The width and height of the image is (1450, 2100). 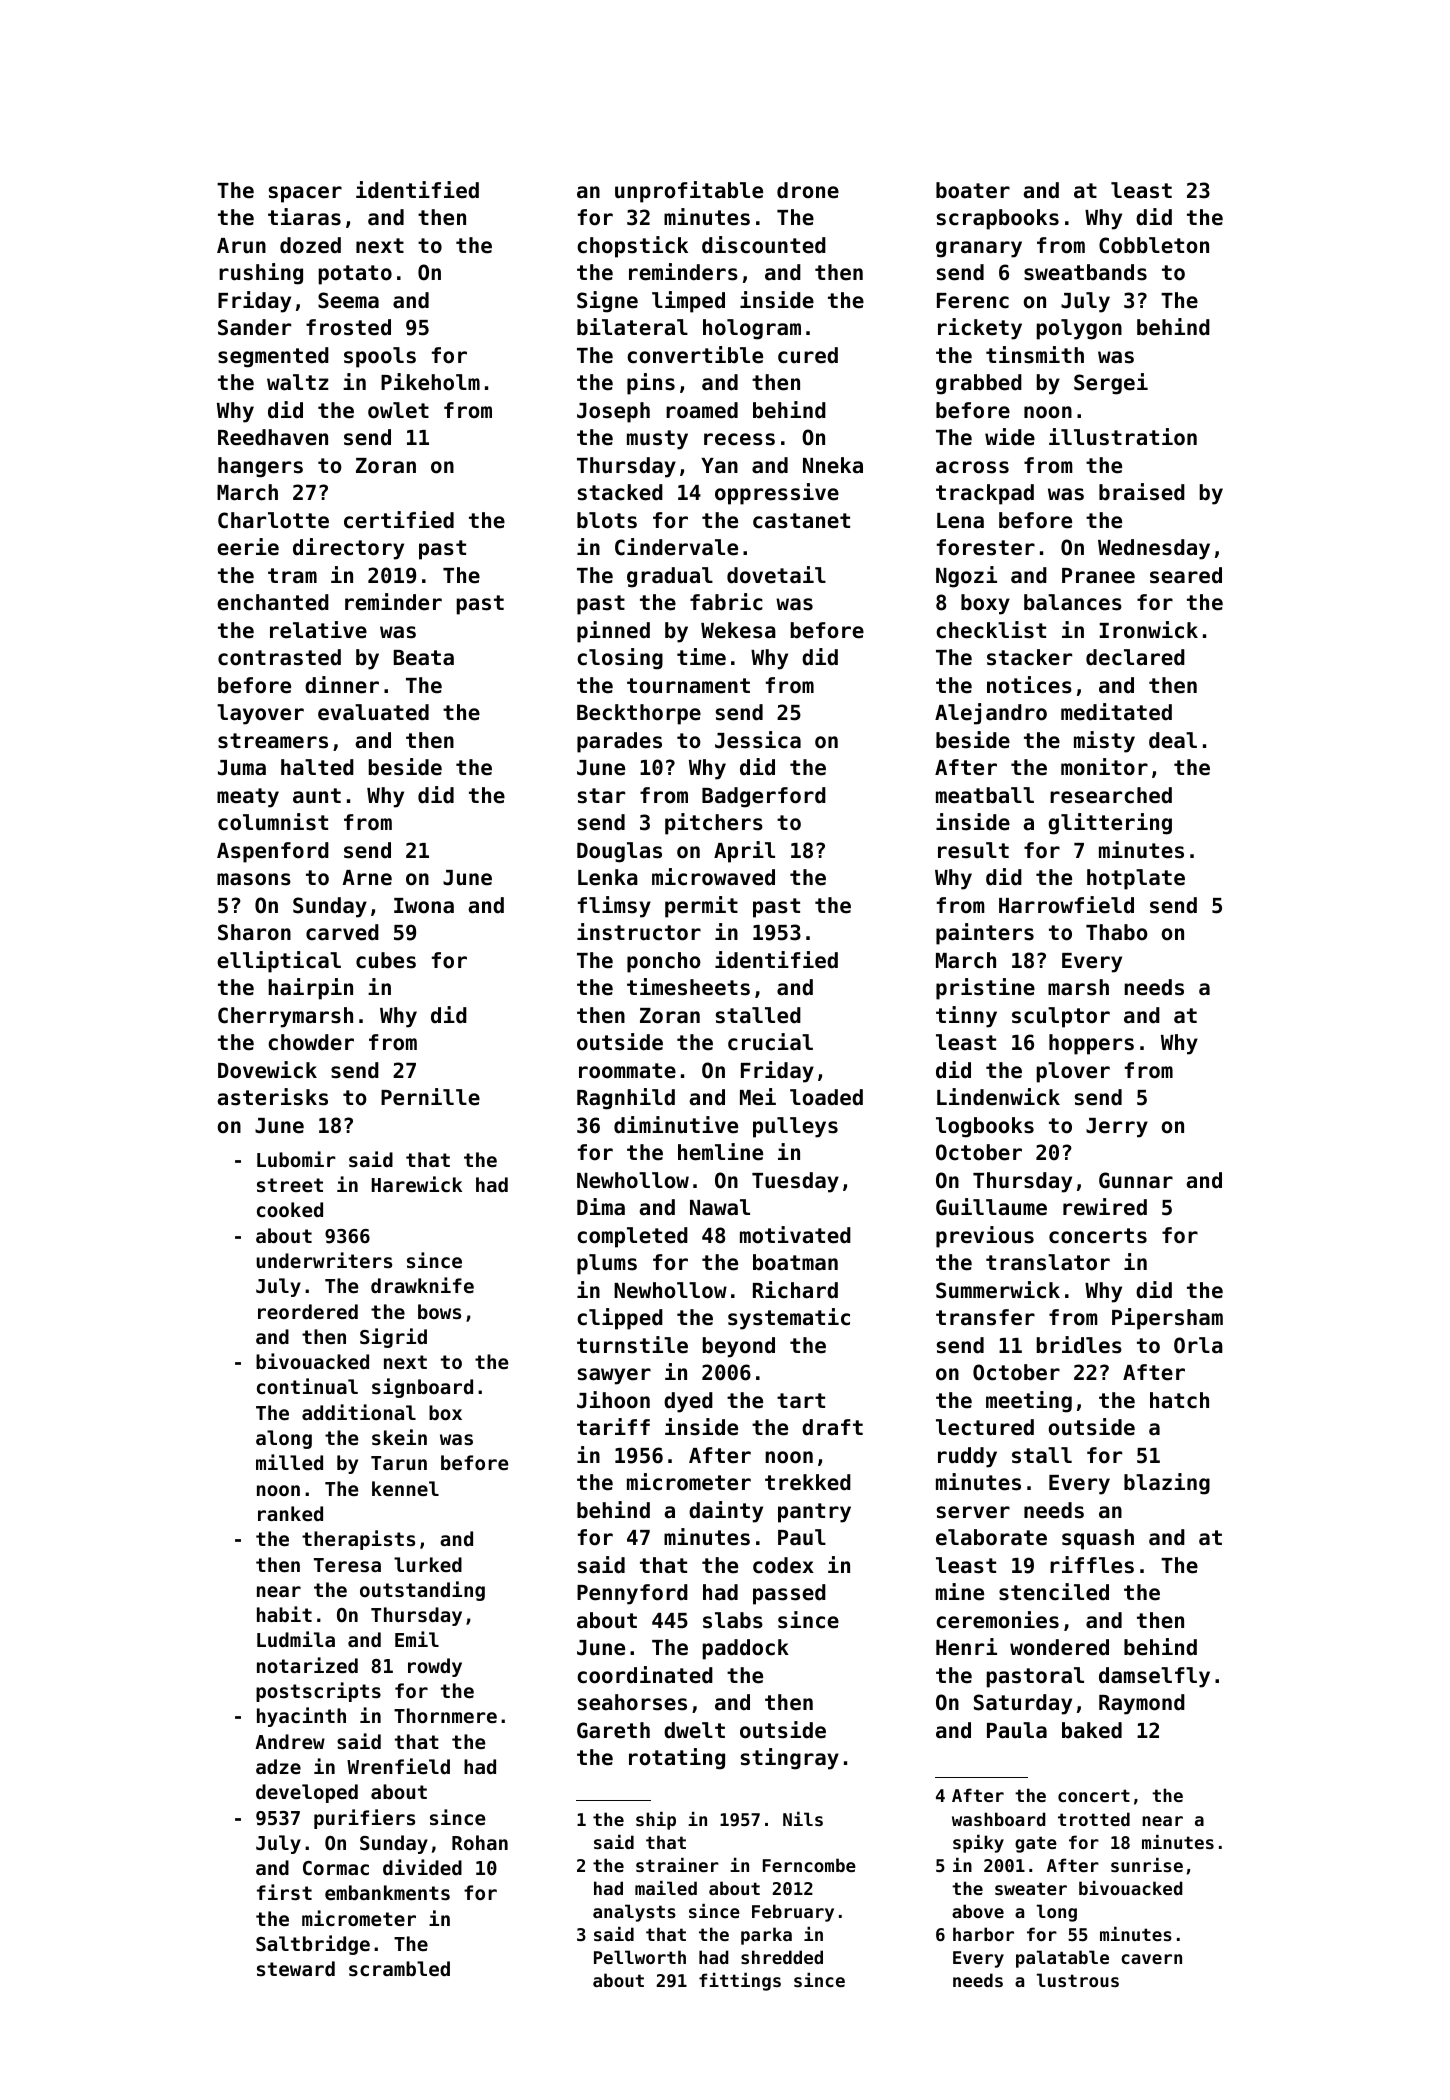 I want to click on owlet, so click(x=398, y=410).
